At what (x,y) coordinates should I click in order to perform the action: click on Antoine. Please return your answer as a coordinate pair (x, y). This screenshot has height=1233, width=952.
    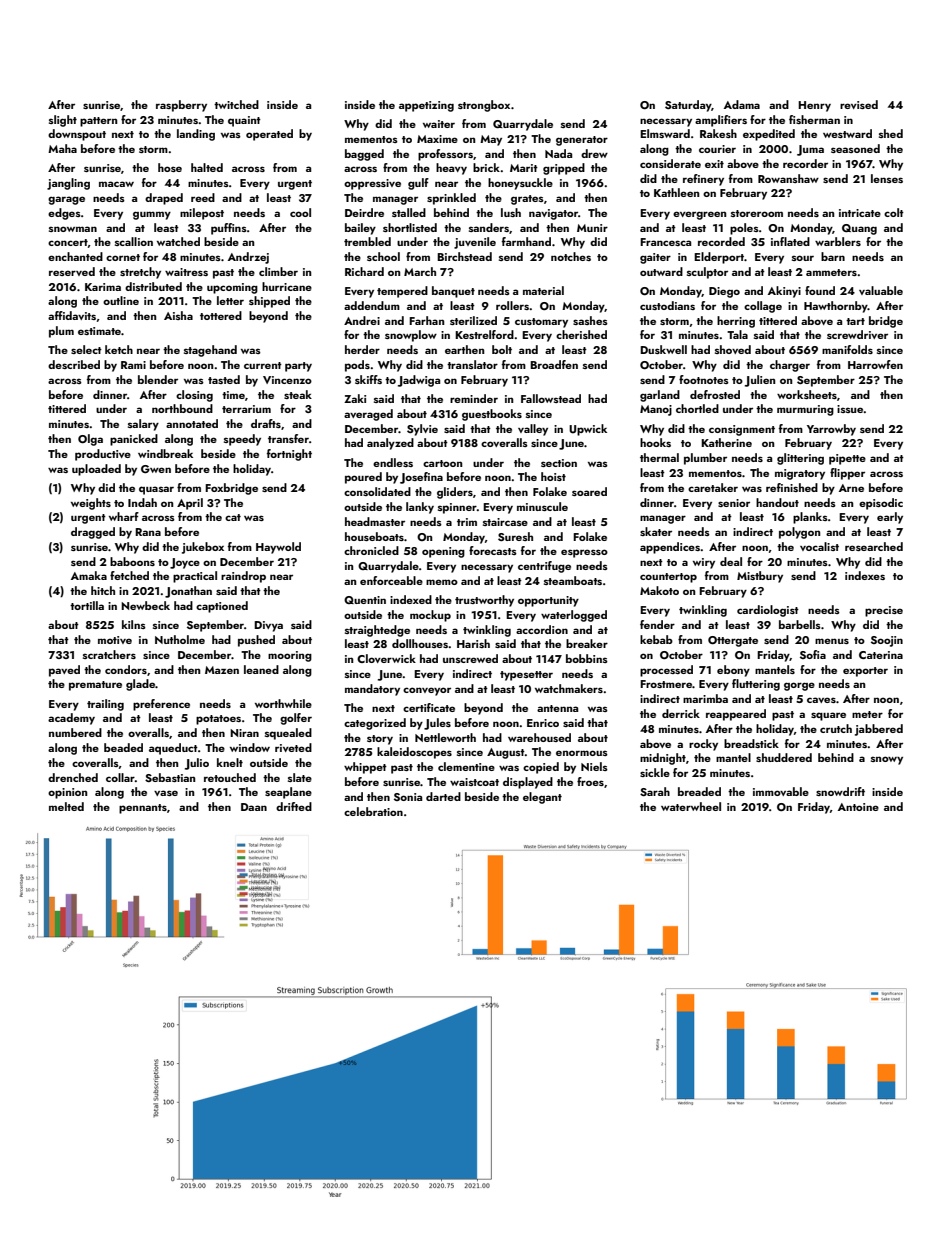
    Looking at the image, I should click on (858, 807).
